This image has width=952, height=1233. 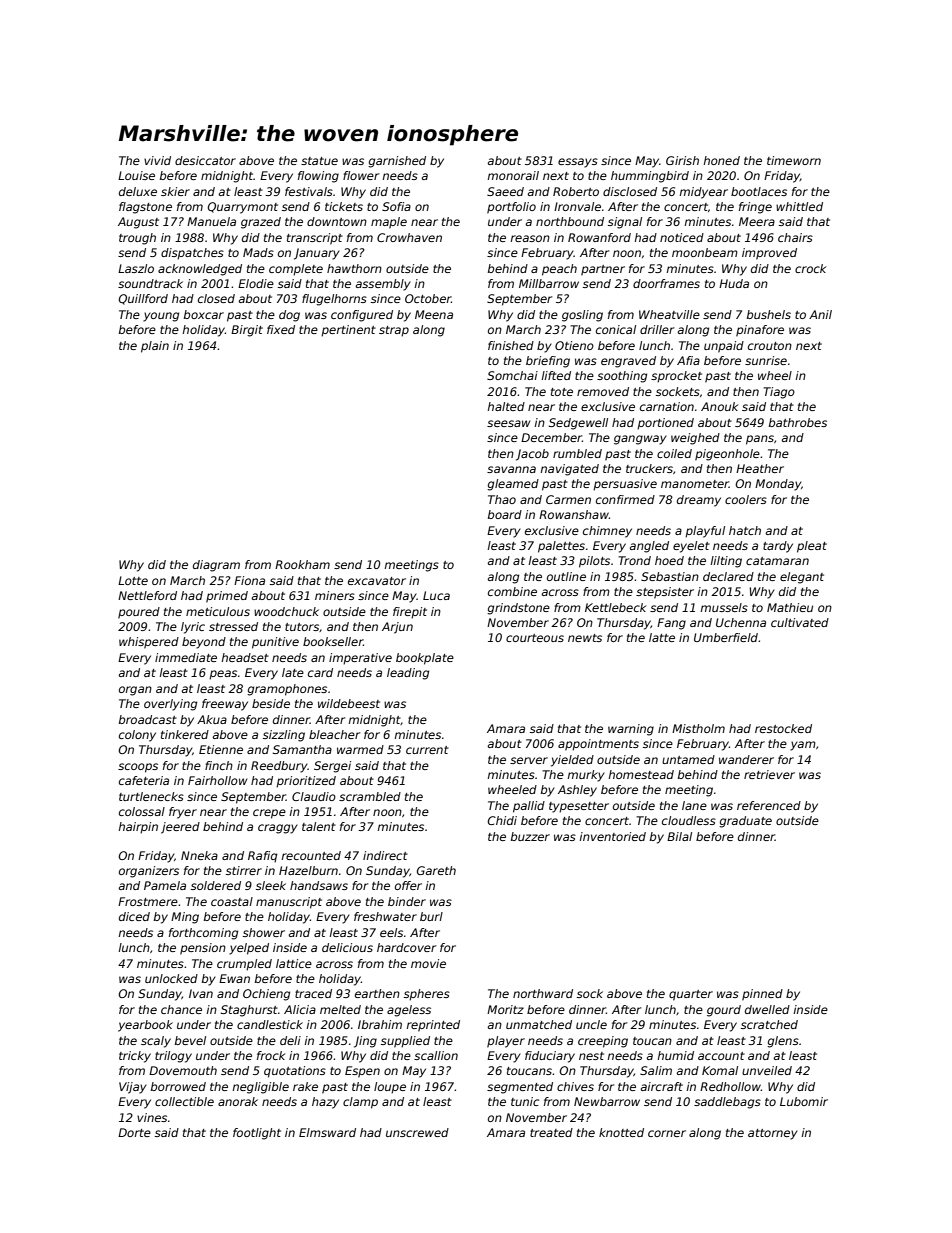 I want to click on bookseller, so click(x=333, y=641).
